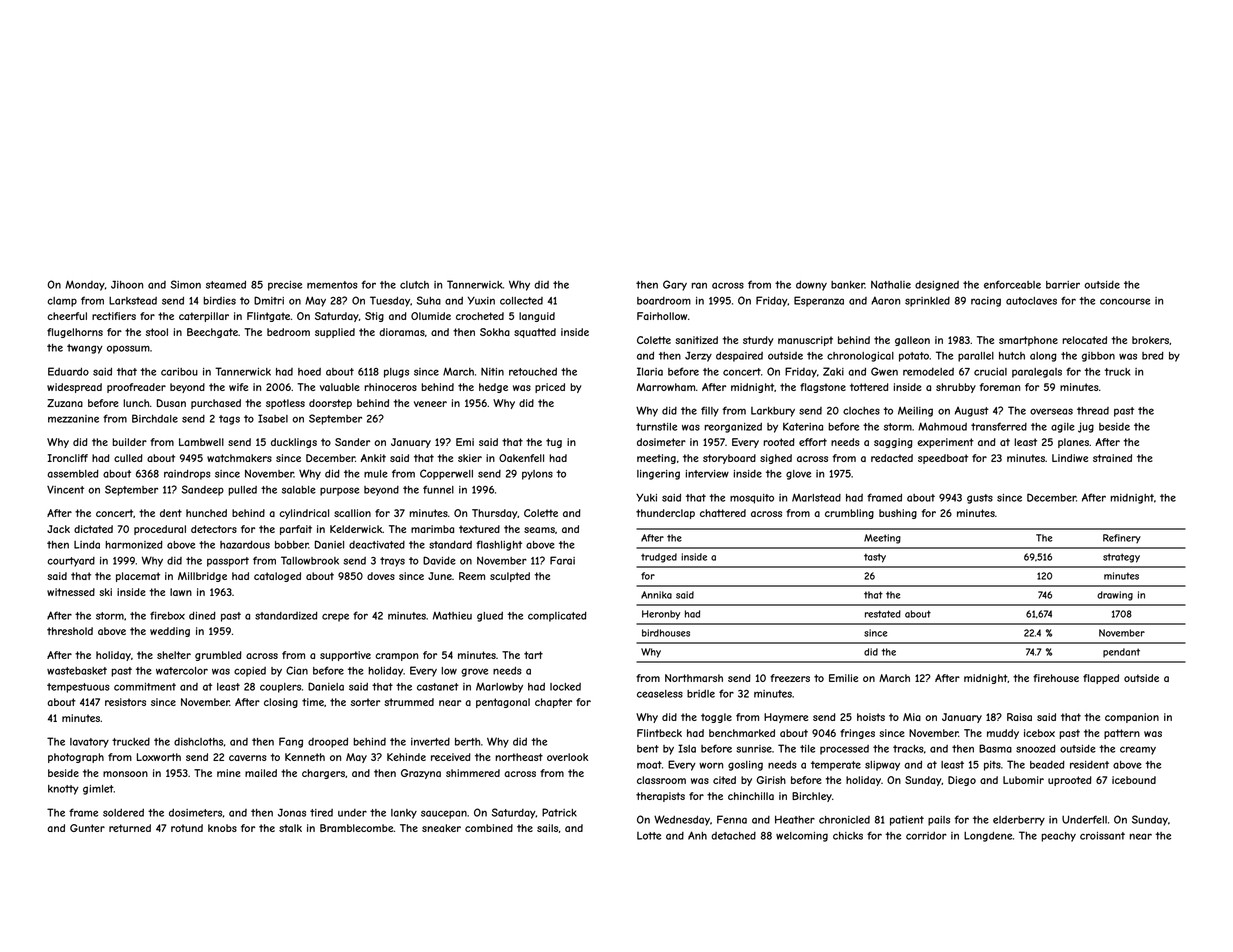  What do you see at coordinates (1115, 596) in the image?
I see `drawing` at bounding box center [1115, 596].
